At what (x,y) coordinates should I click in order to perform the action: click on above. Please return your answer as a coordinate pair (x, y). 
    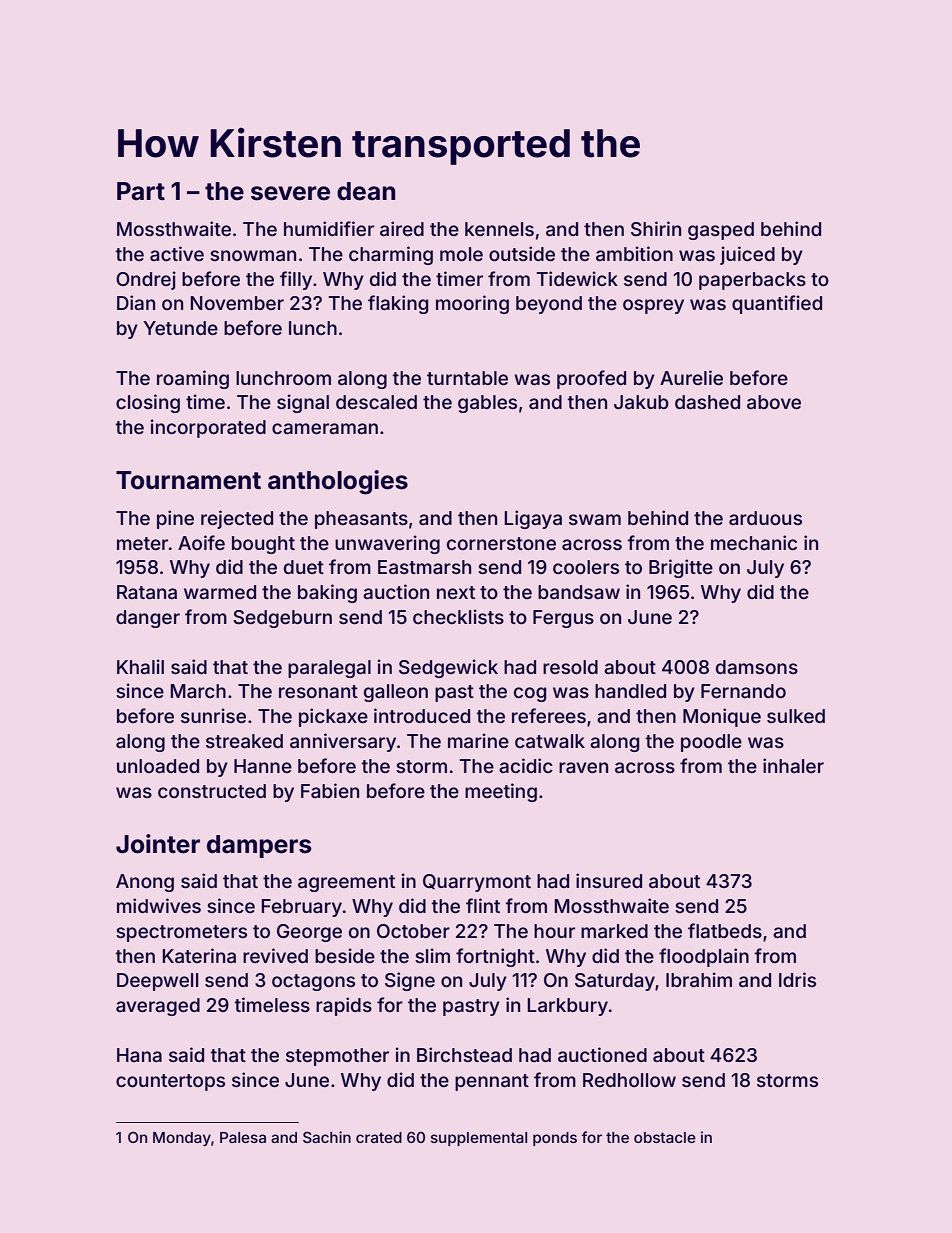
    Looking at the image, I should click on (774, 402).
